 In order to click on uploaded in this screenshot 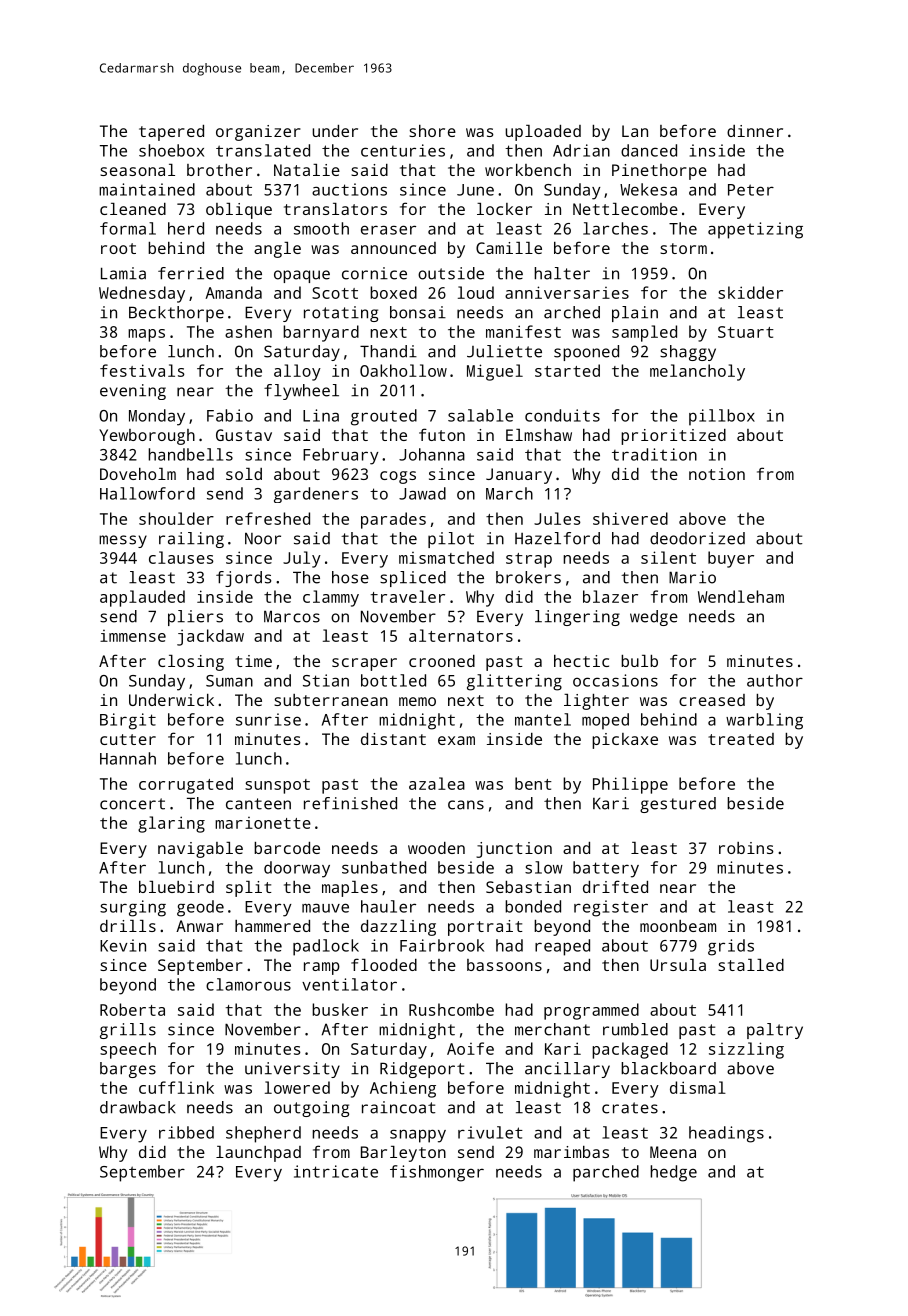, I will do `click(543, 133)`.
